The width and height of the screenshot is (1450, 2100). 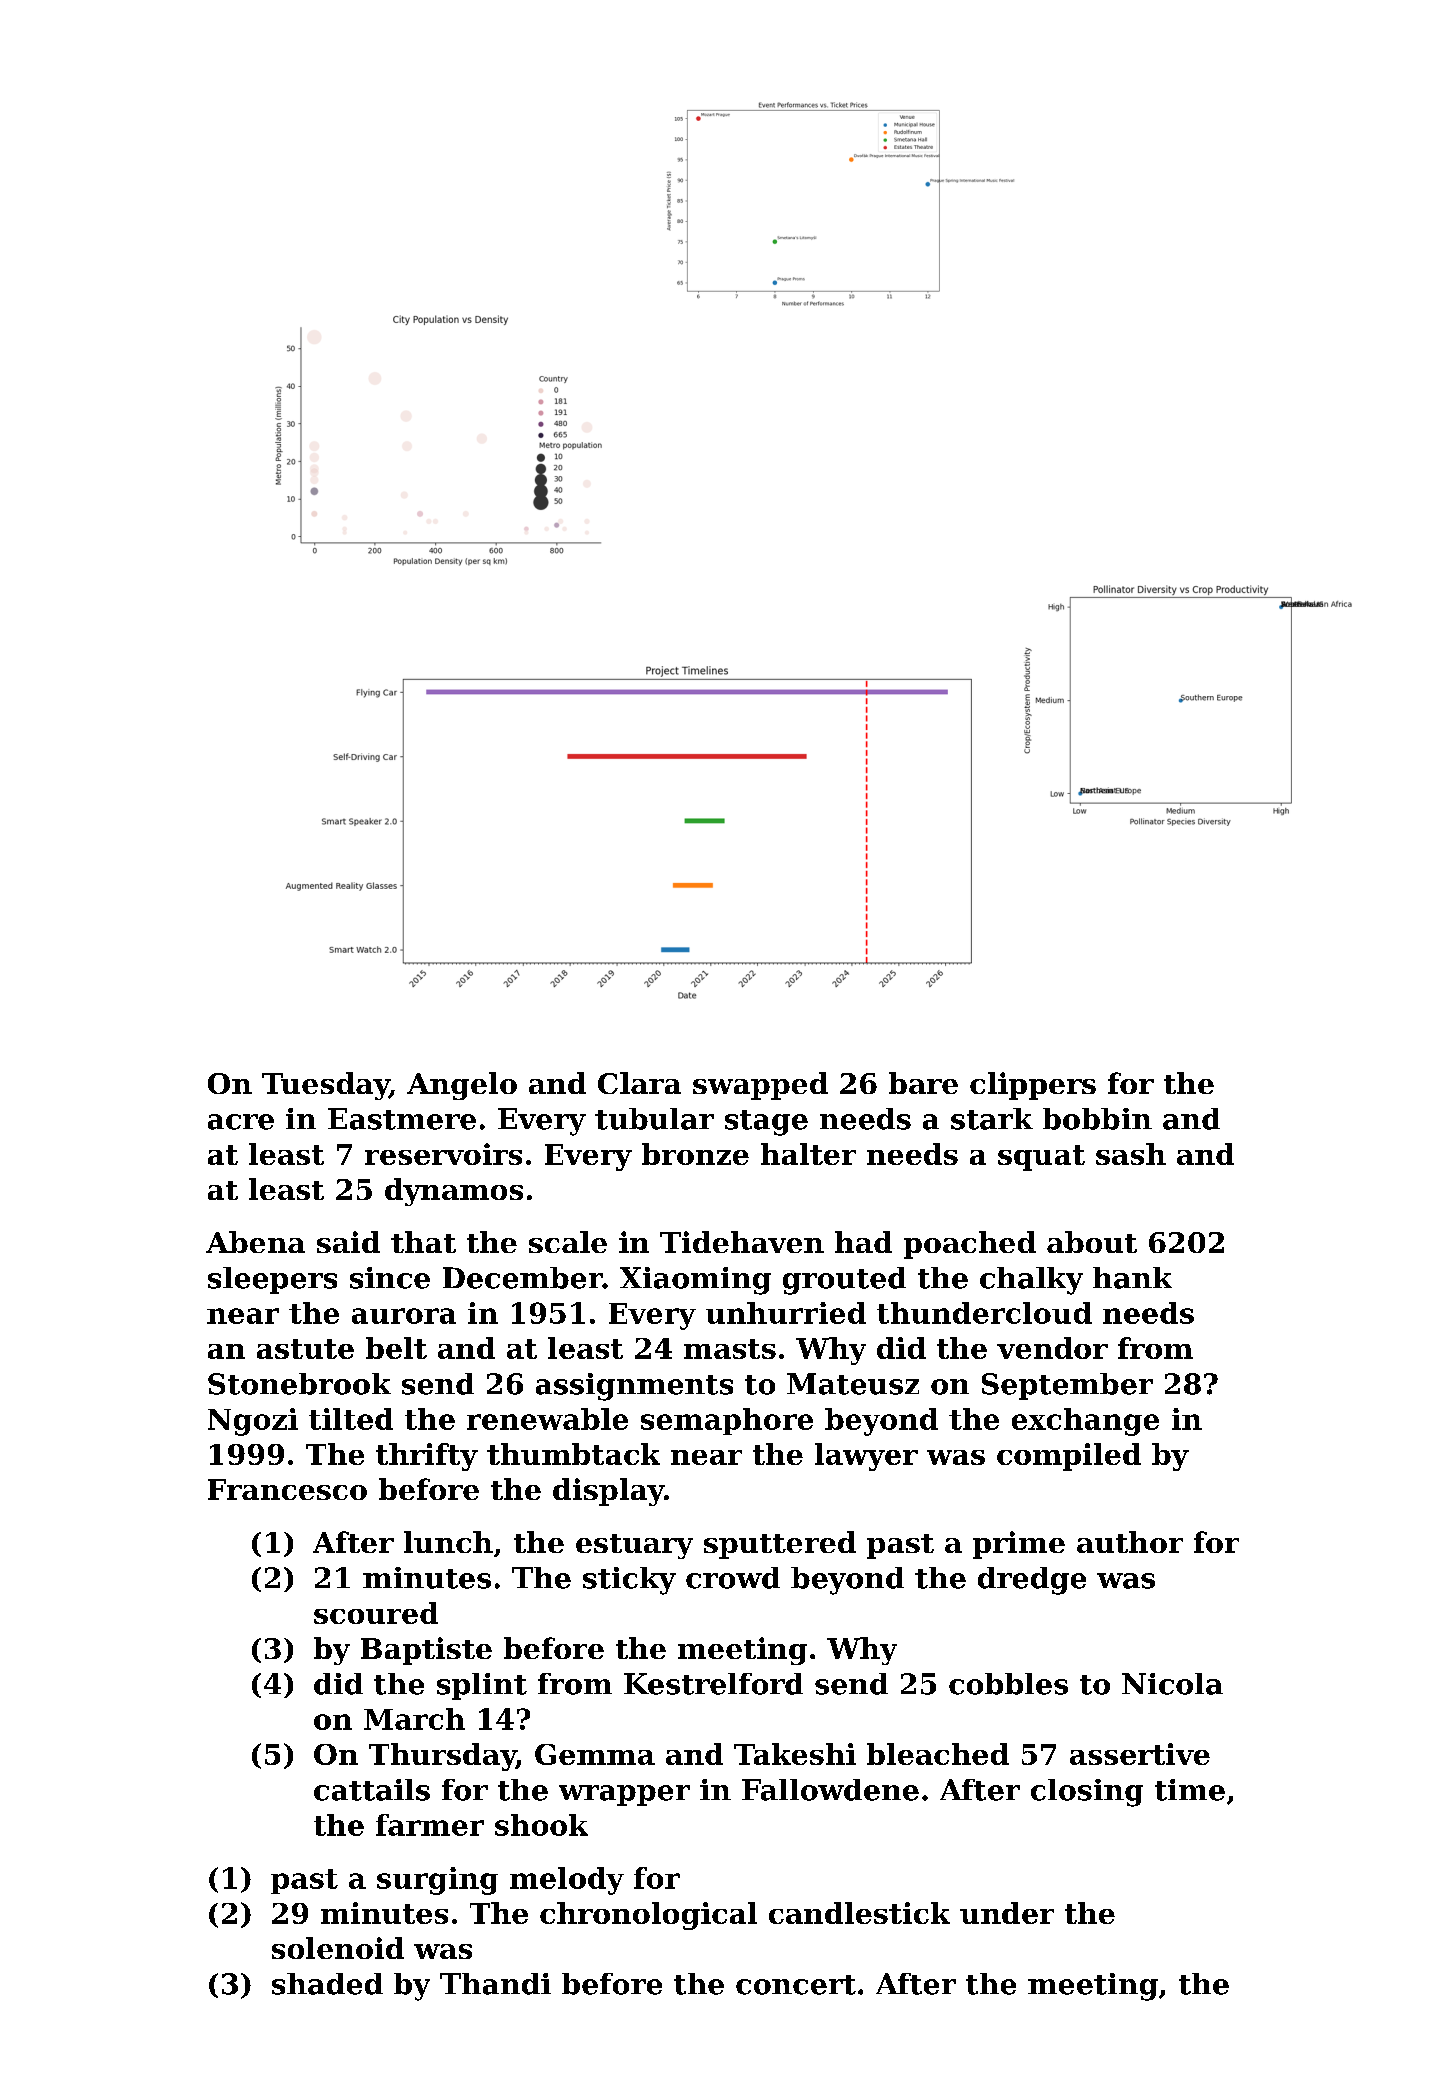 What do you see at coordinates (482, 1686) in the screenshot?
I see `splint` at bounding box center [482, 1686].
